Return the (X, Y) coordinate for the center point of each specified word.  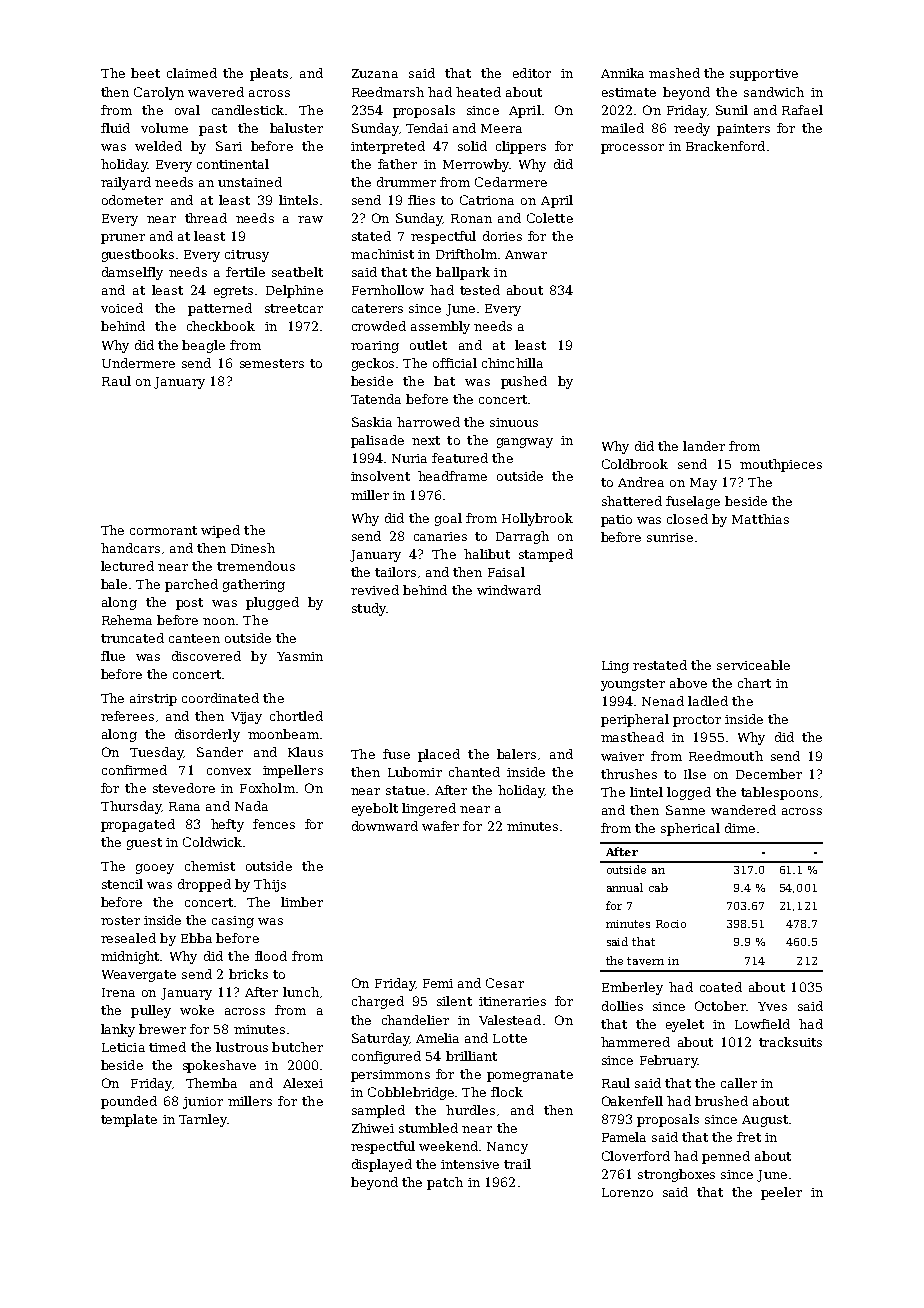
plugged (272, 603)
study (369, 609)
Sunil (732, 110)
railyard (126, 183)
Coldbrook (635, 464)
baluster (296, 128)
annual (625, 887)
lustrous (242, 1047)
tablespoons (779, 793)
